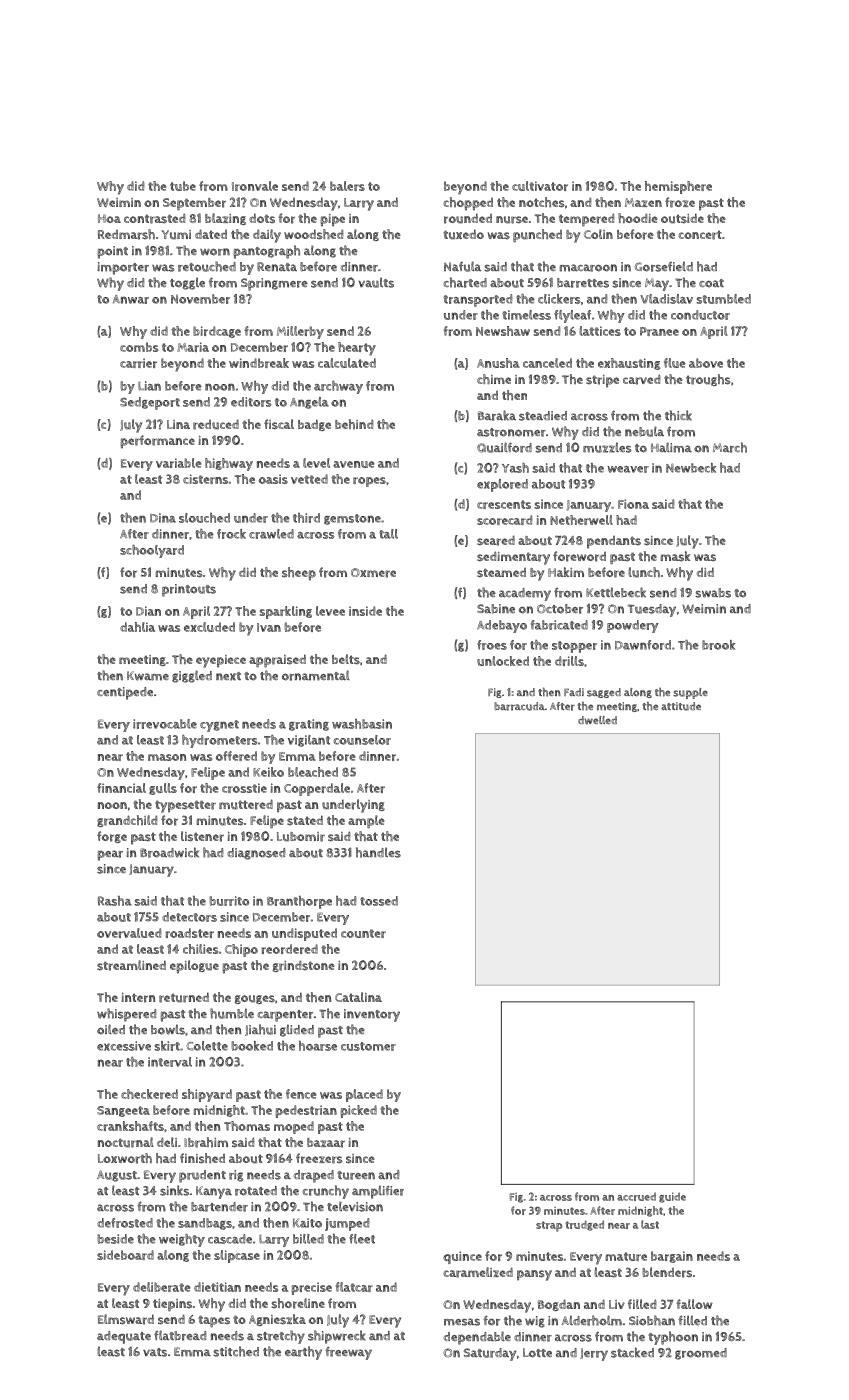  What do you see at coordinates (155, 1352) in the page?
I see `vats` at bounding box center [155, 1352].
